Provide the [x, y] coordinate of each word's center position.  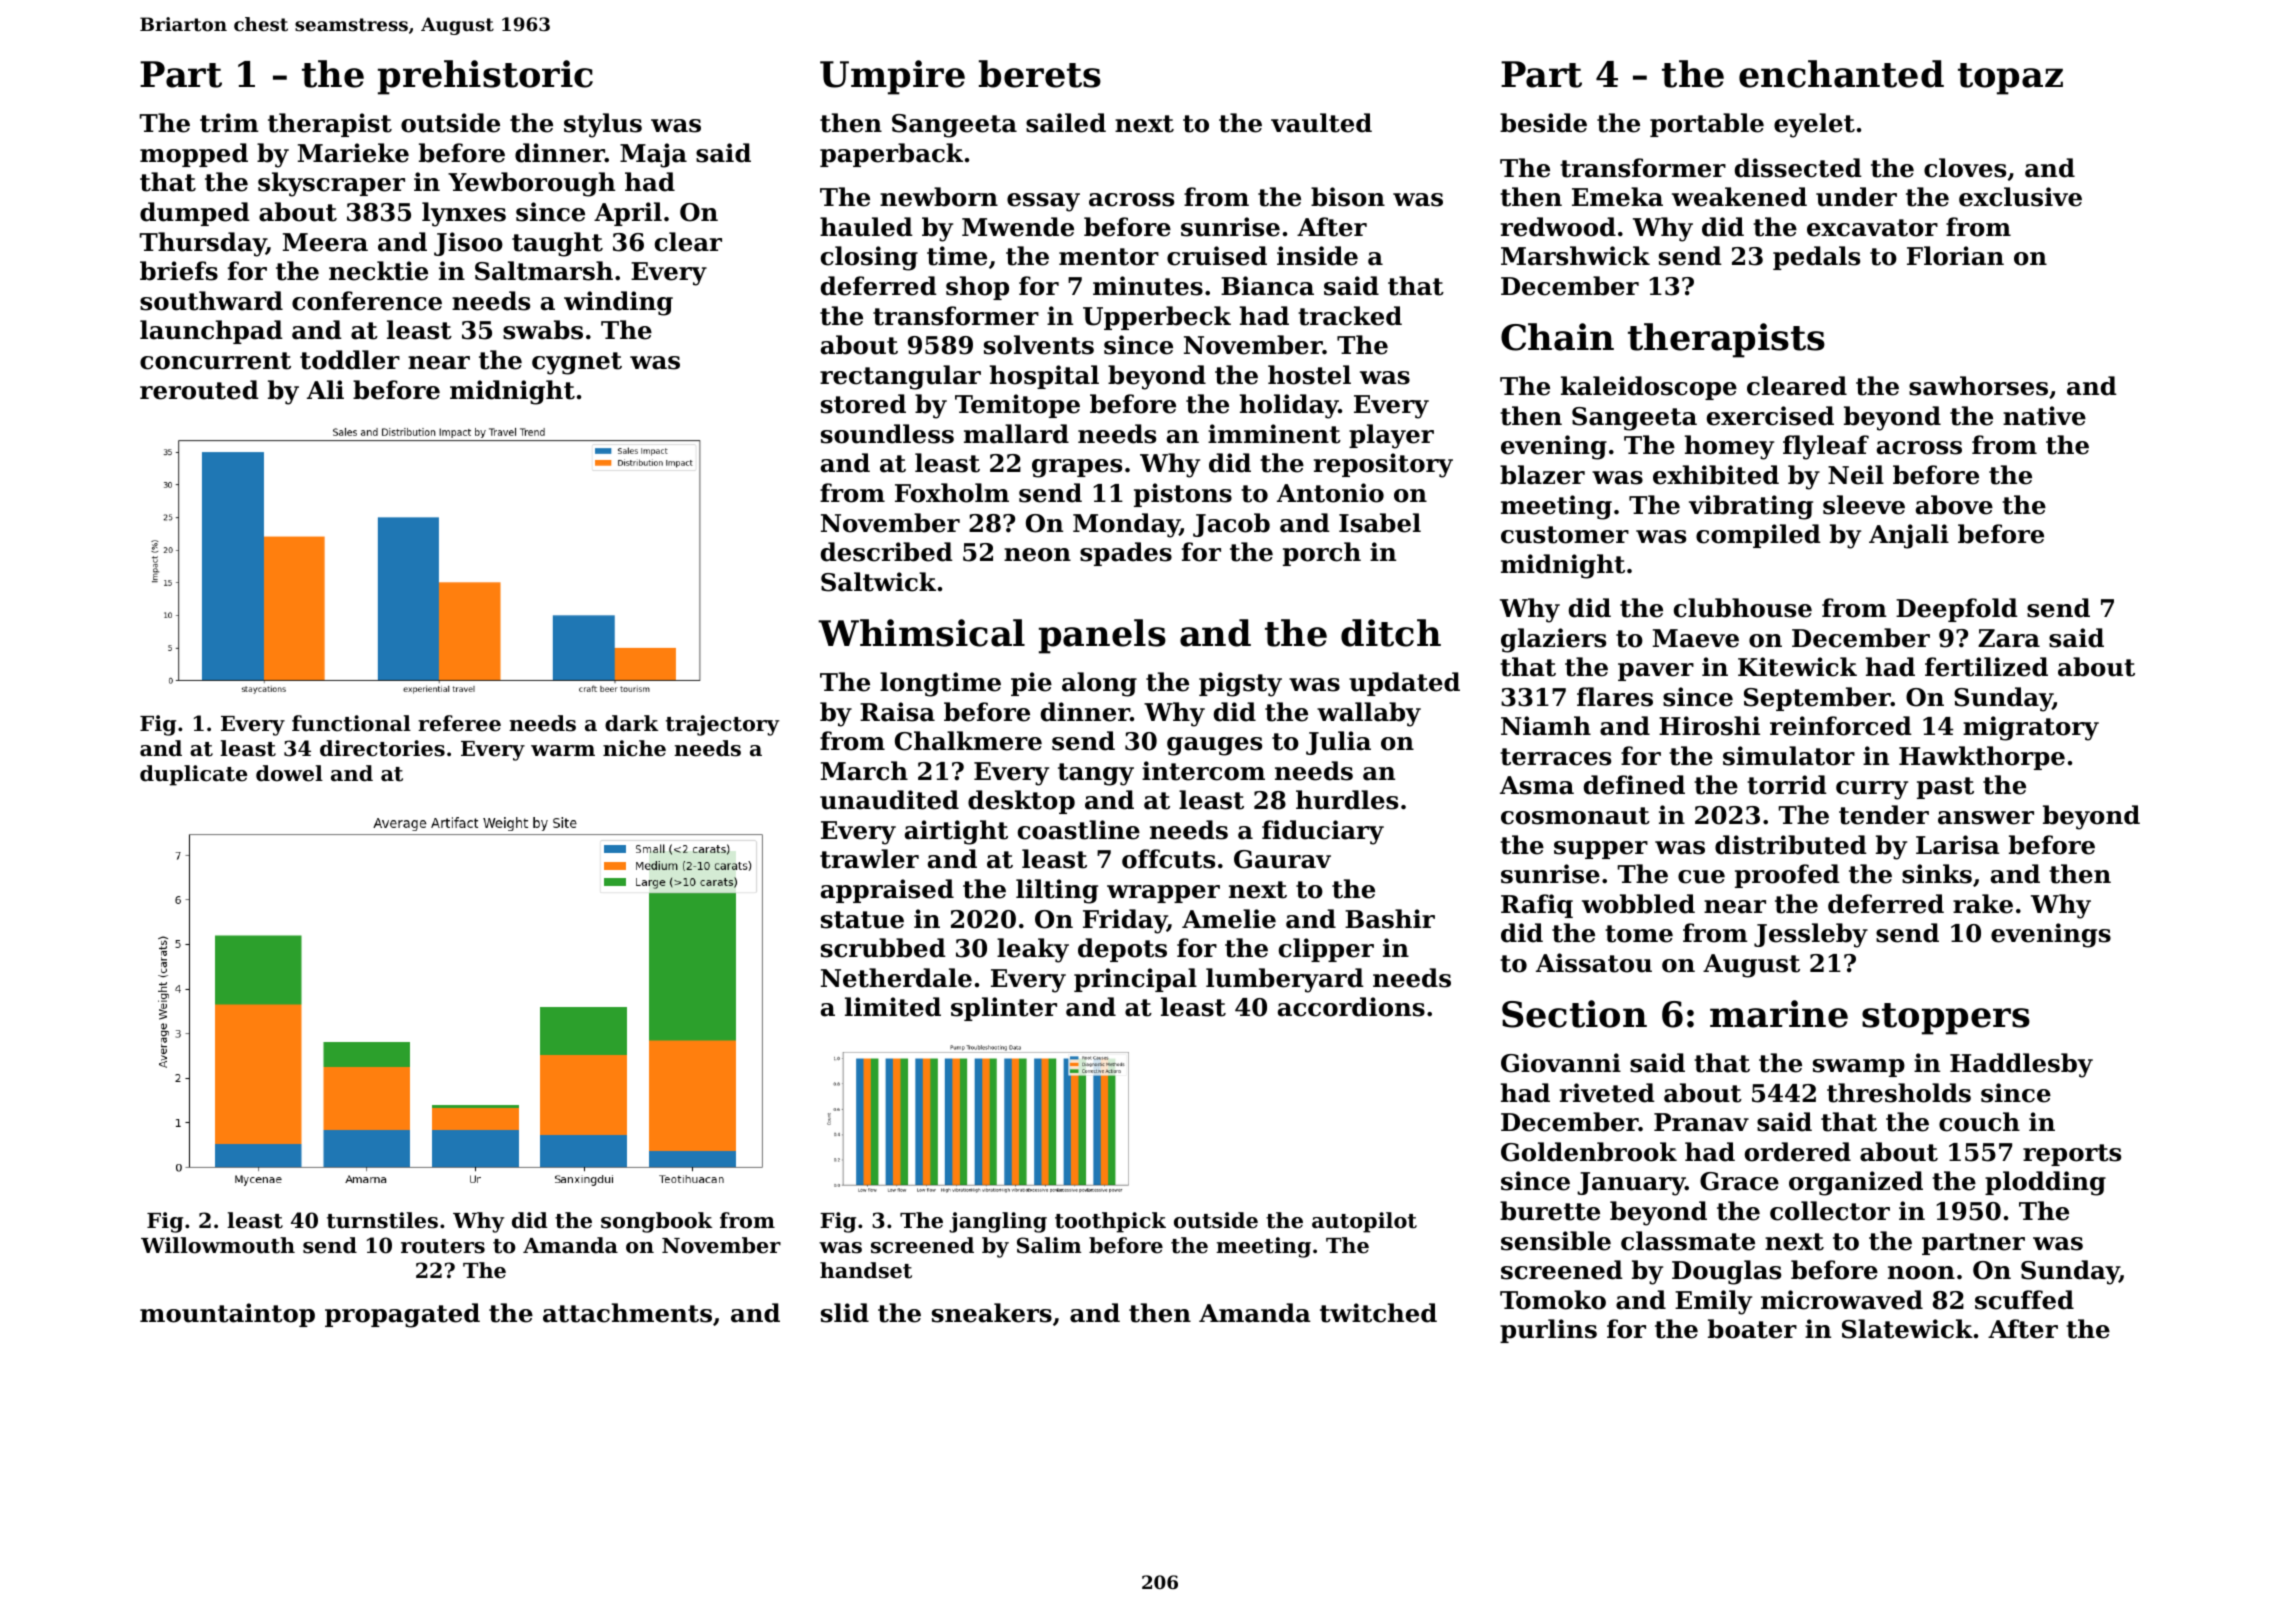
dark [632, 723]
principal [1135, 980]
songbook [657, 1222]
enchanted [1841, 74]
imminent [1274, 434]
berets [1040, 74]
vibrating [1751, 507]
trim [229, 123]
